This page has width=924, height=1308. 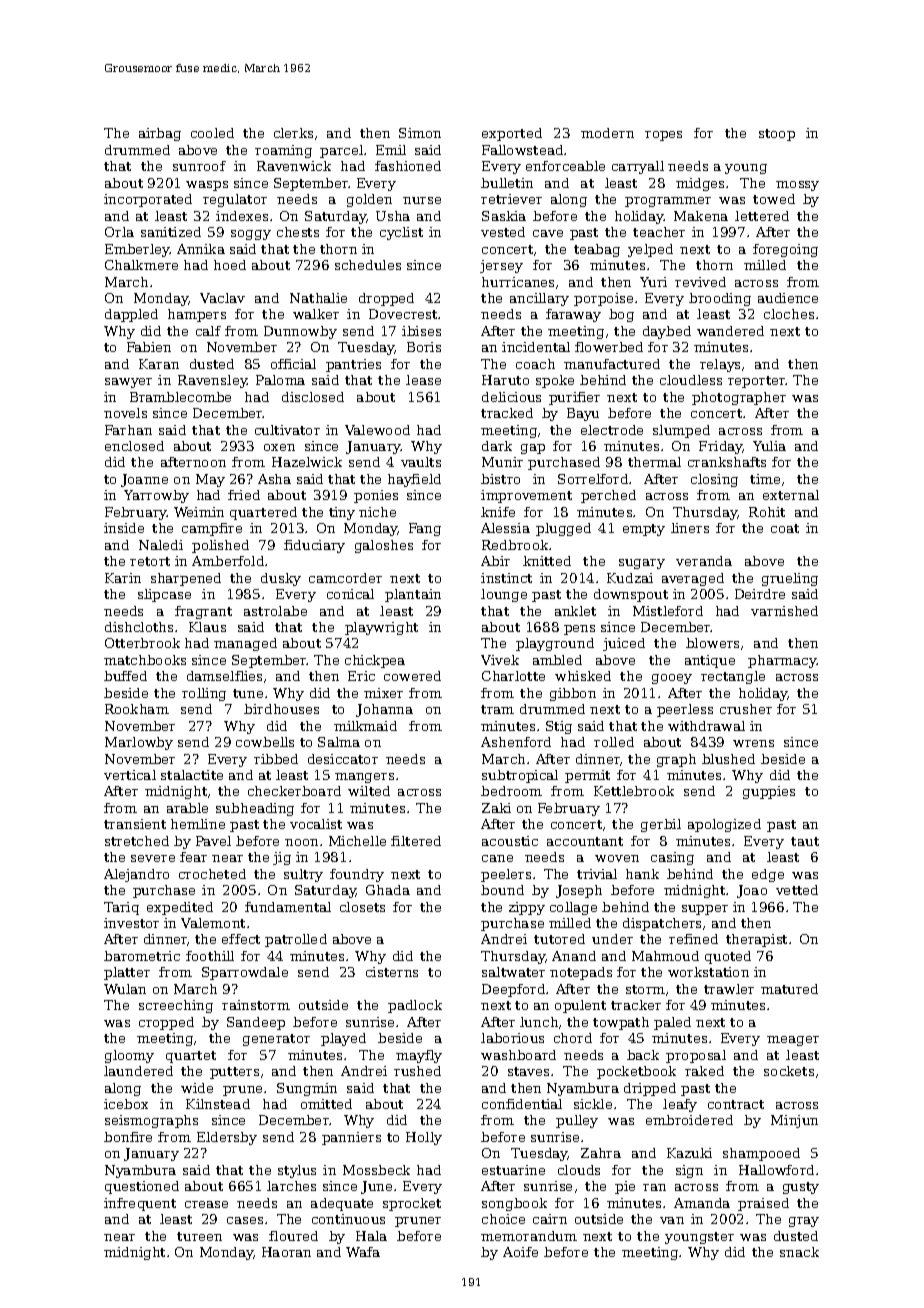 I want to click on cloches, so click(x=789, y=314).
